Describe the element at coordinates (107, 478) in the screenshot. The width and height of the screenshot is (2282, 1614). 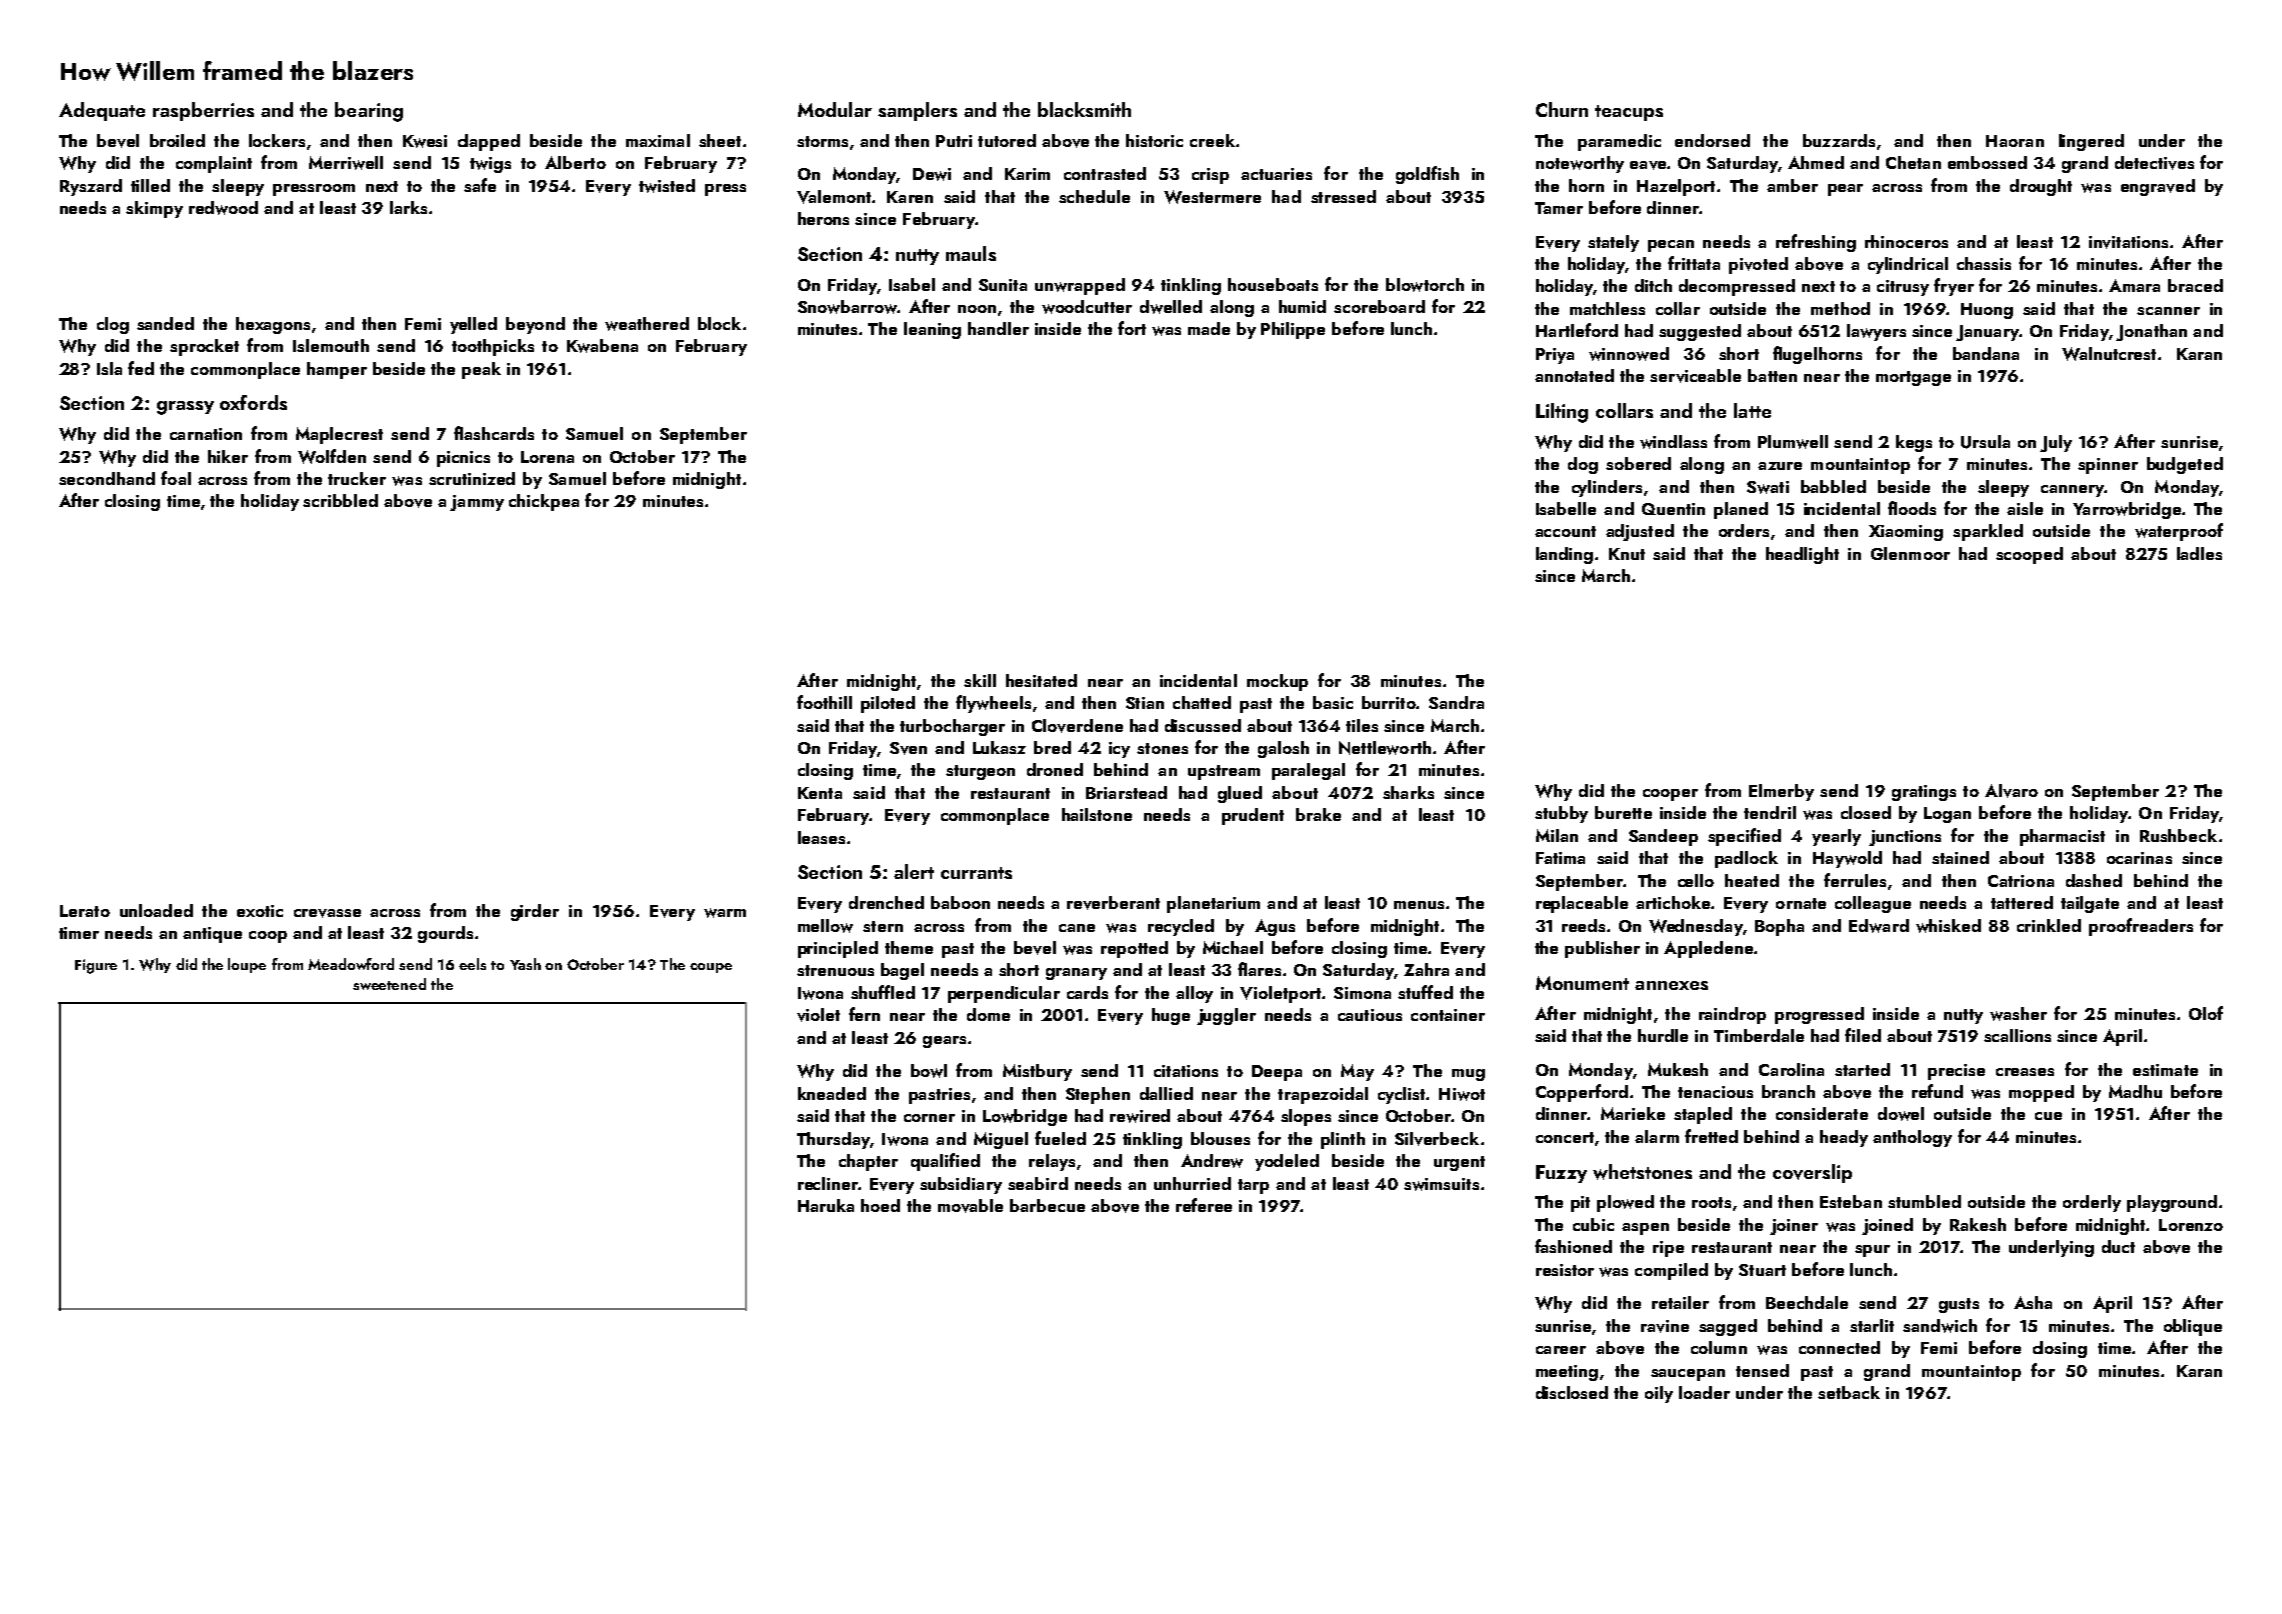
I see `secondhand` at that location.
